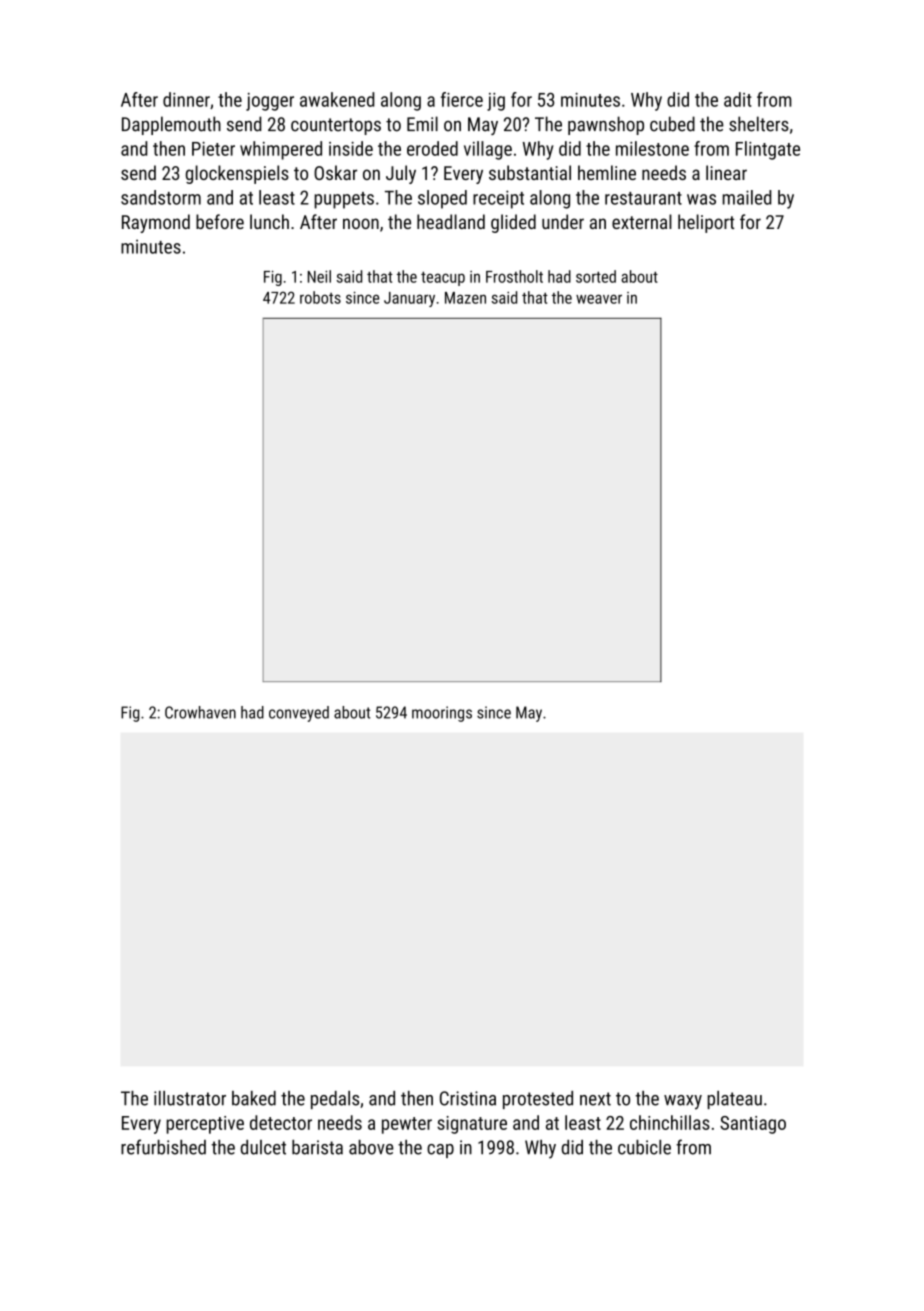 The image size is (924, 1311). Describe the element at coordinates (299, 714) in the page. I see `conveyed` at that location.
